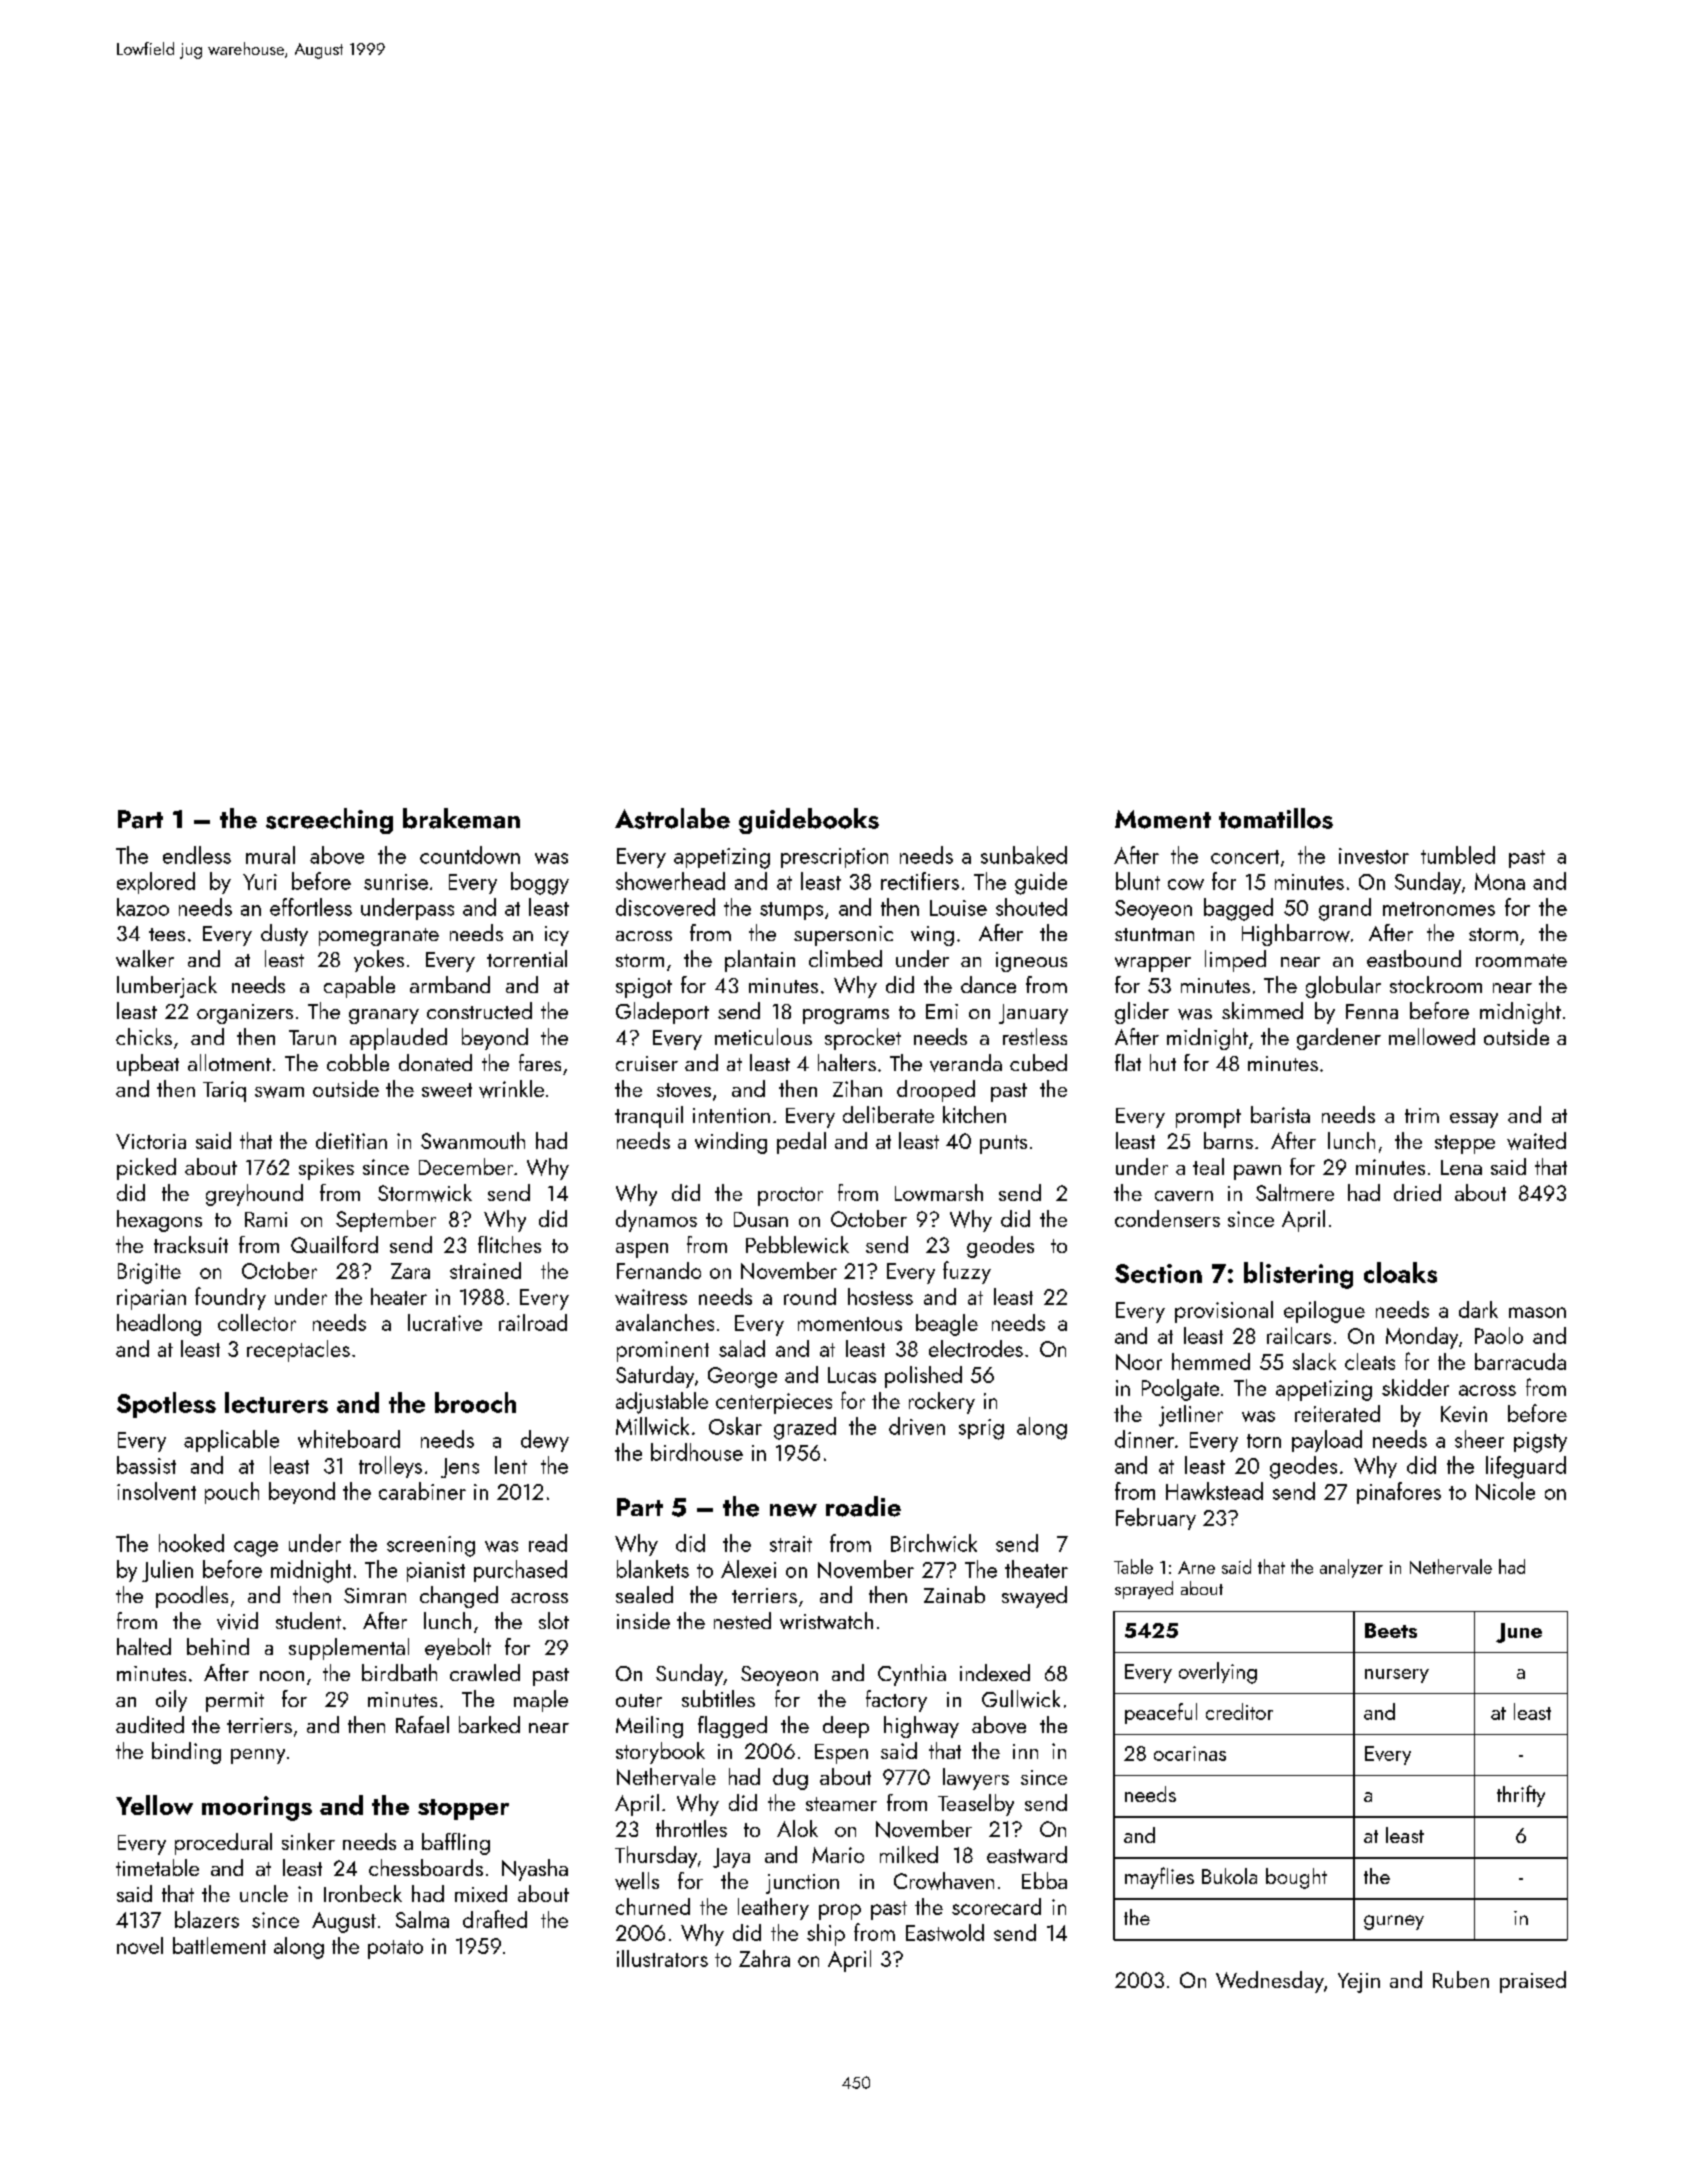 The image size is (1683, 2178). What do you see at coordinates (1295, 1192) in the document?
I see `Saltmere` at bounding box center [1295, 1192].
